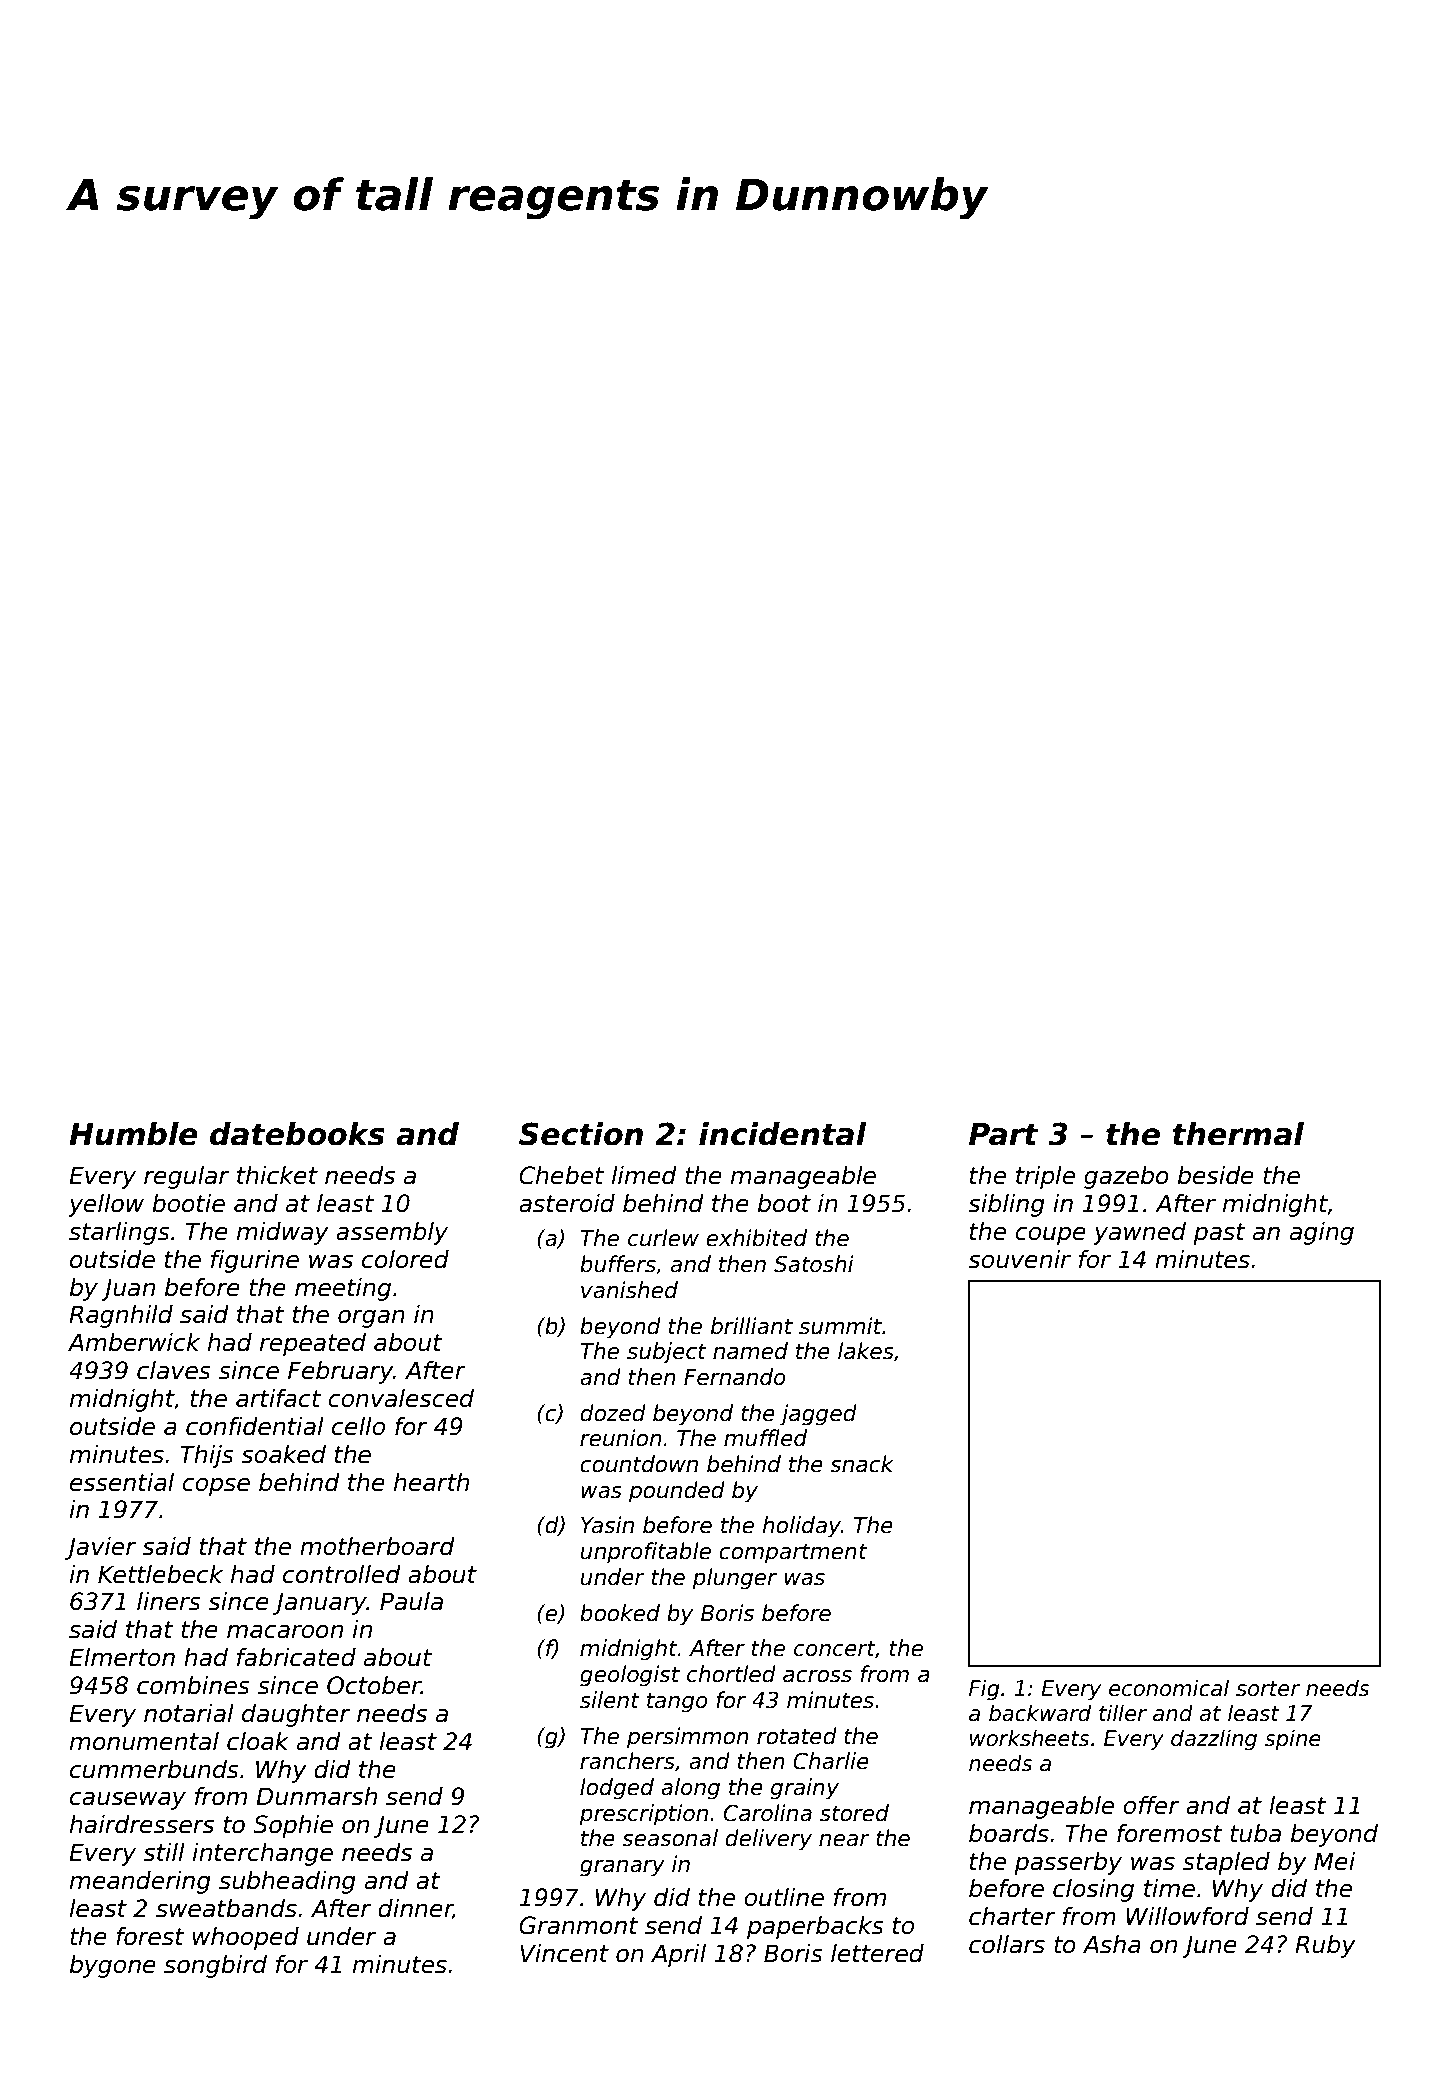  What do you see at coordinates (783, 1134) in the page?
I see `incidental` at bounding box center [783, 1134].
